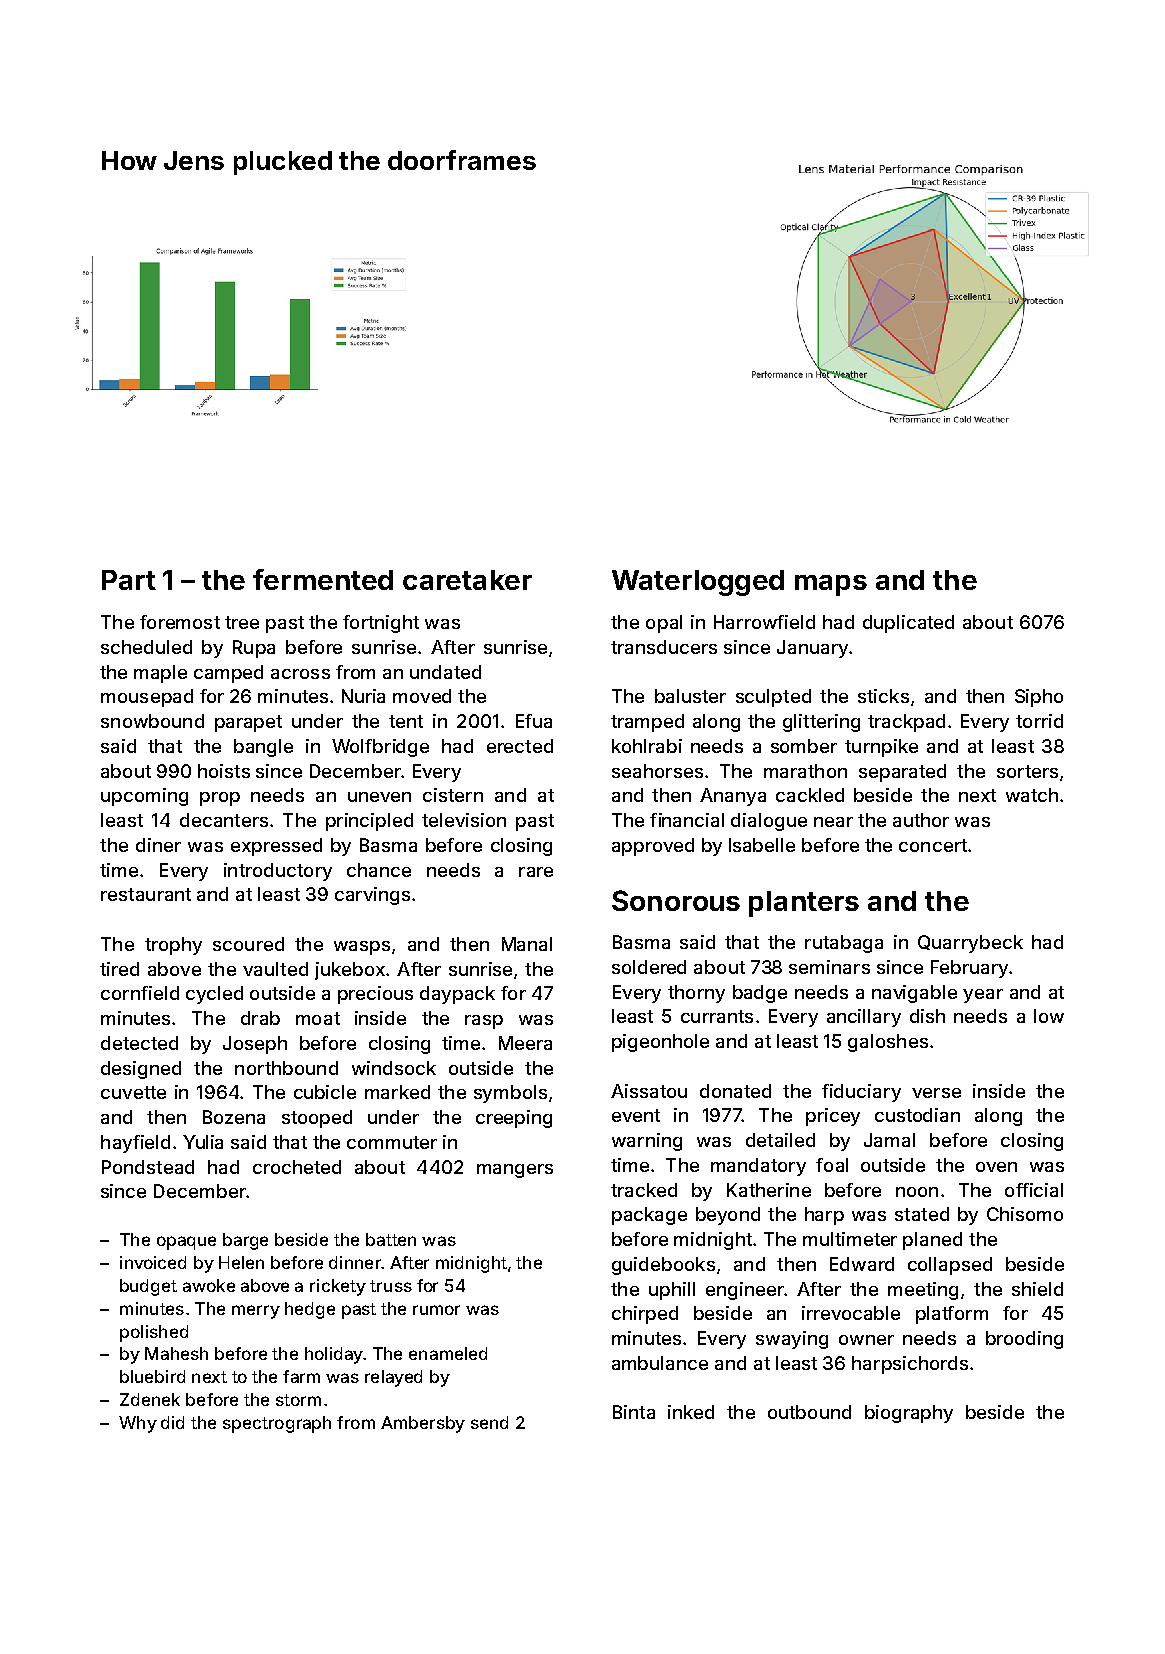 This image has width=1165, height=1654. I want to click on shield, so click(1037, 1289).
